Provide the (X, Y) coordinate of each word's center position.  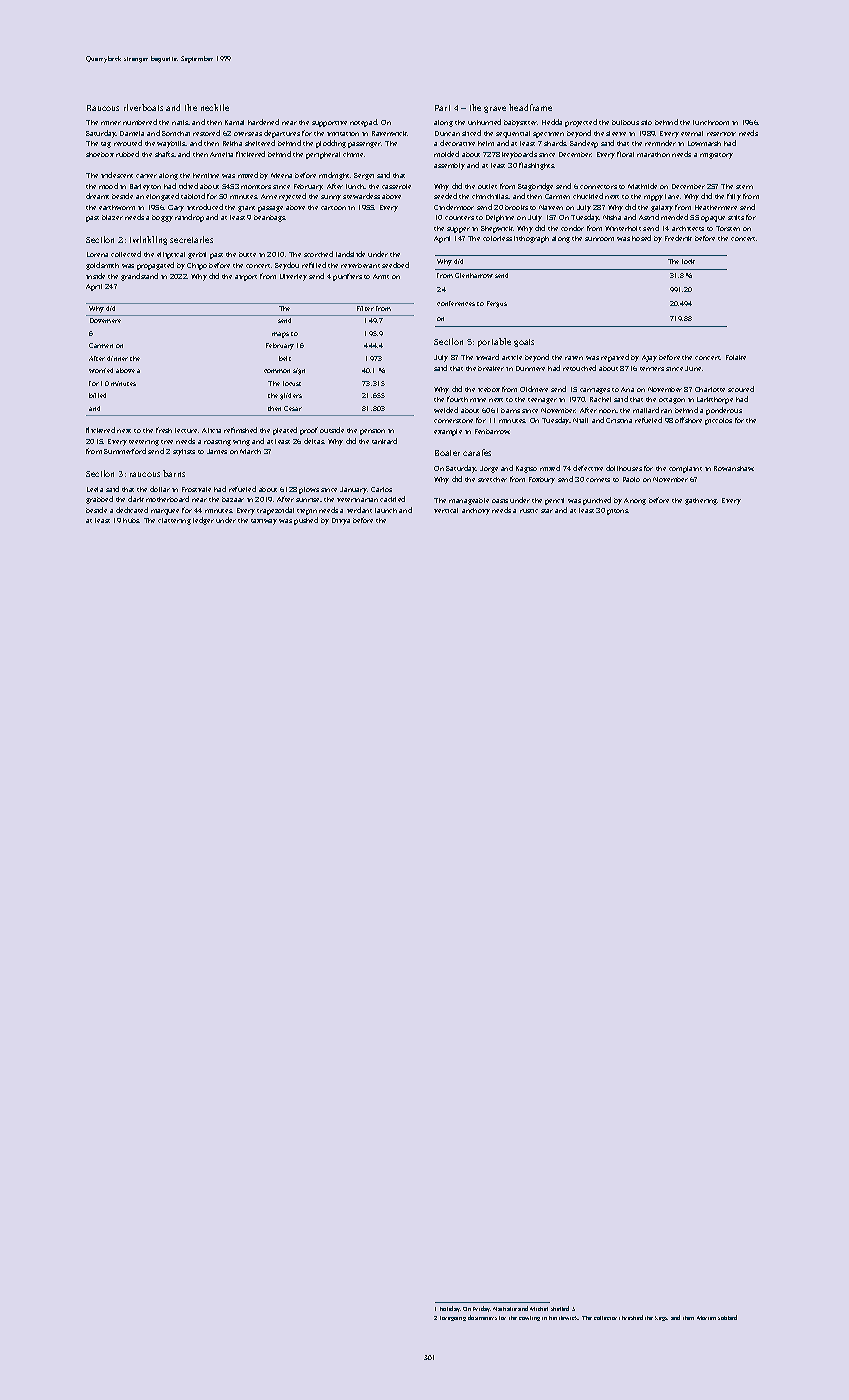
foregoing (453, 1318)
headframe (530, 107)
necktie (215, 107)
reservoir (721, 134)
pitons (617, 512)
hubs (131, 520)
